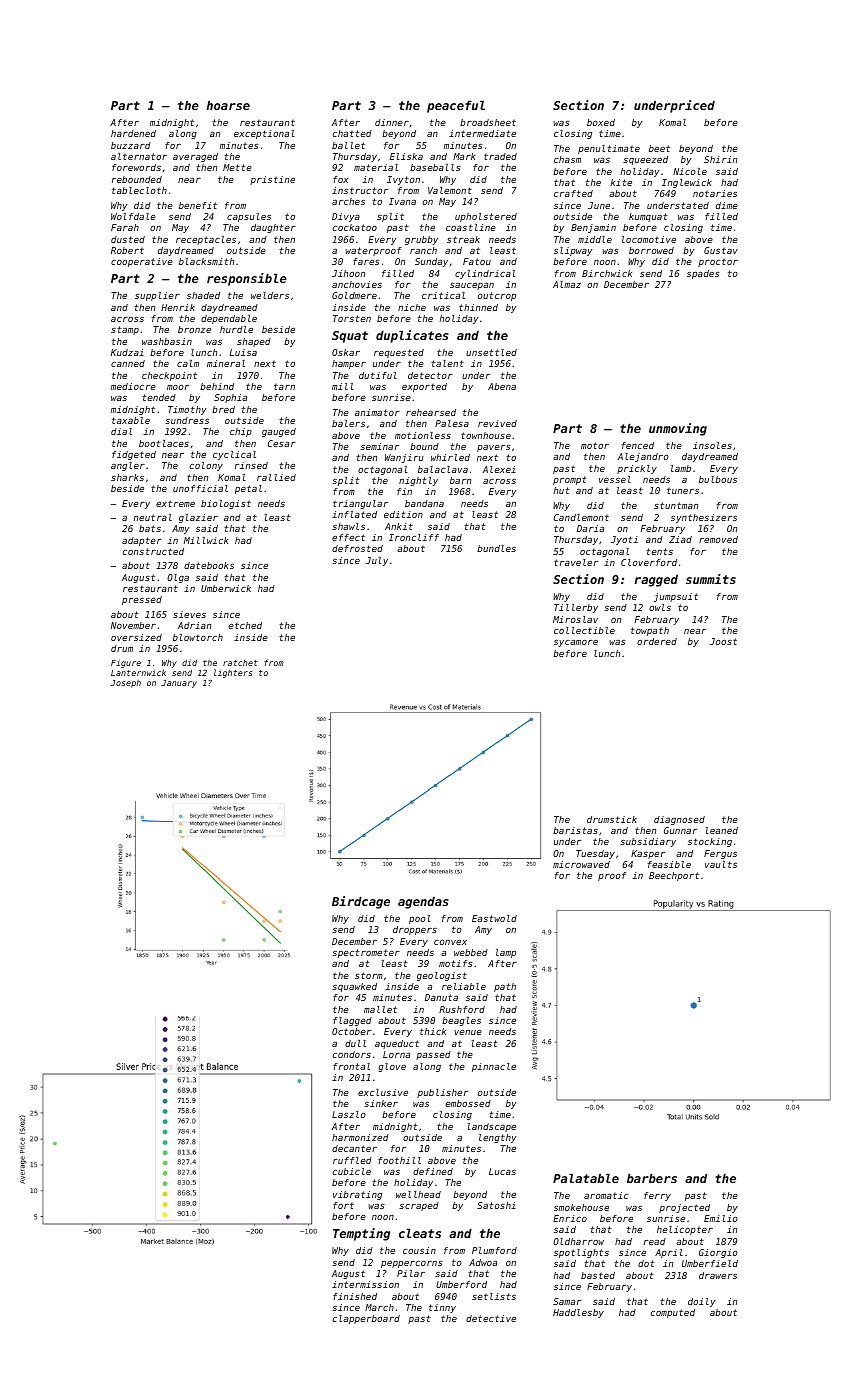 Image resolution: width=849 pixels, height=1400 pixels. I want to click on peaceful, so click(456, 106).
